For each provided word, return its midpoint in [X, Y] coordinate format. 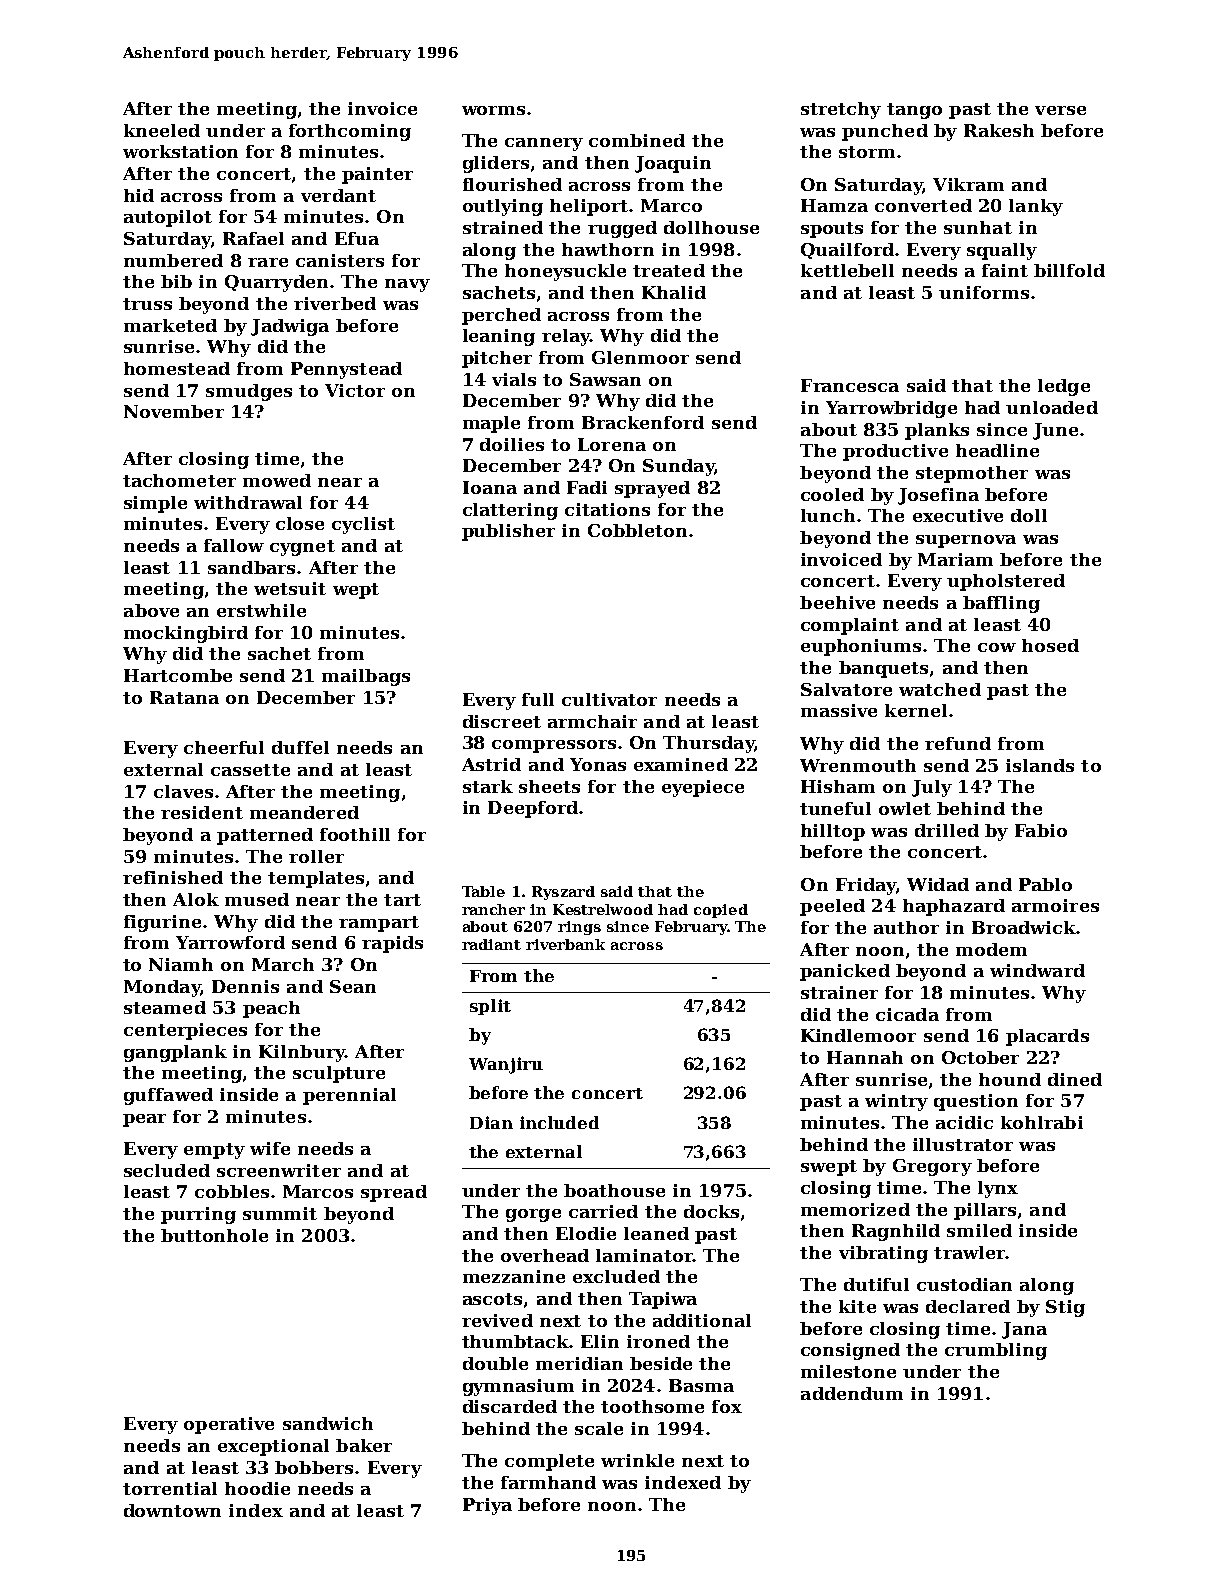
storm [867, 152]
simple [155, 504]
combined [637, 140]
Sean [353, 986]
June [1055, 431]
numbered [173, 260]
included [559, 1122]
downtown [172, 1510]
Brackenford [643, 422]
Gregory [932, 1167]
